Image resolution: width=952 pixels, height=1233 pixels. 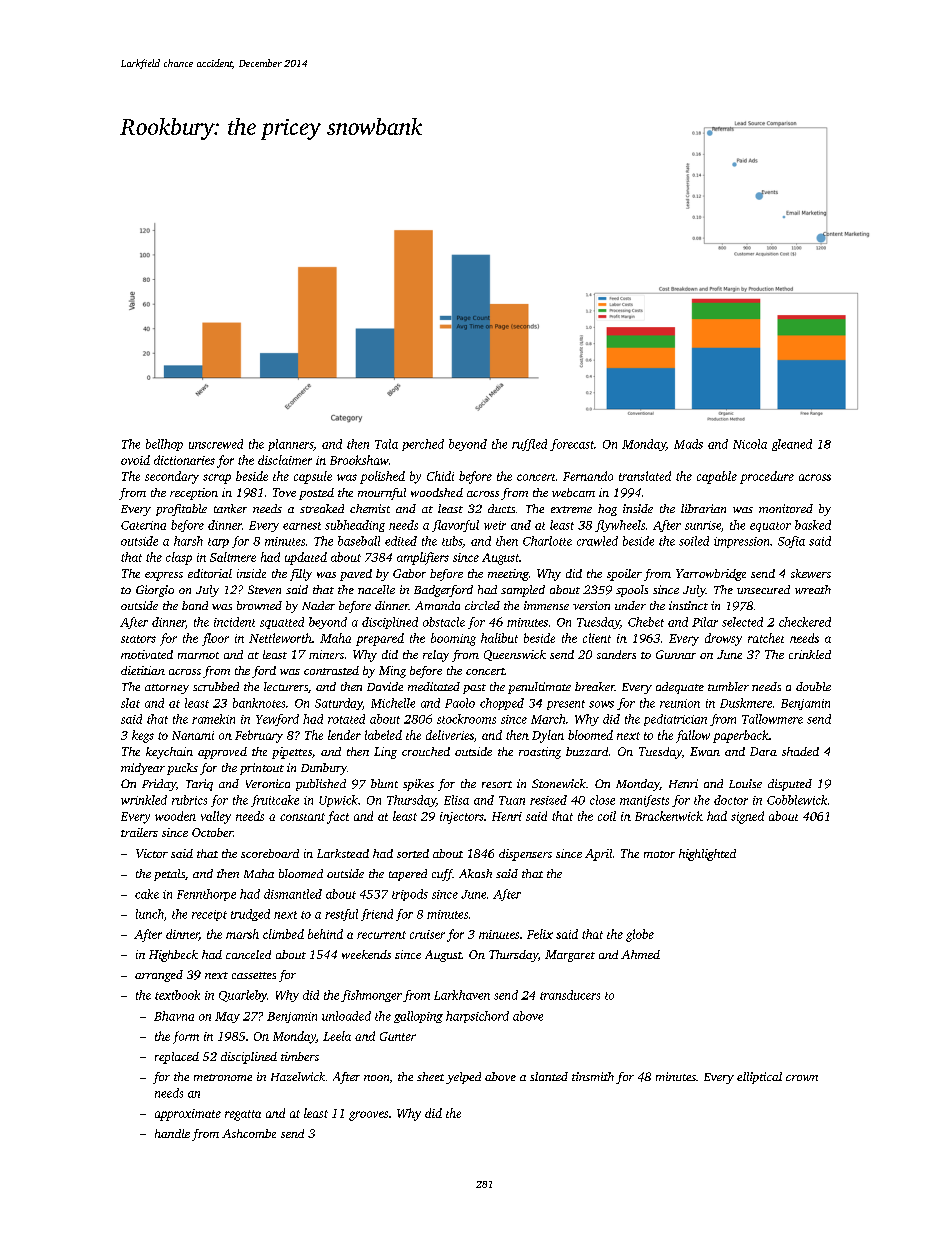 What do you see at coordinates (135, 460) in the image?
I see `ovoid` at bounding box center [135, 460].
